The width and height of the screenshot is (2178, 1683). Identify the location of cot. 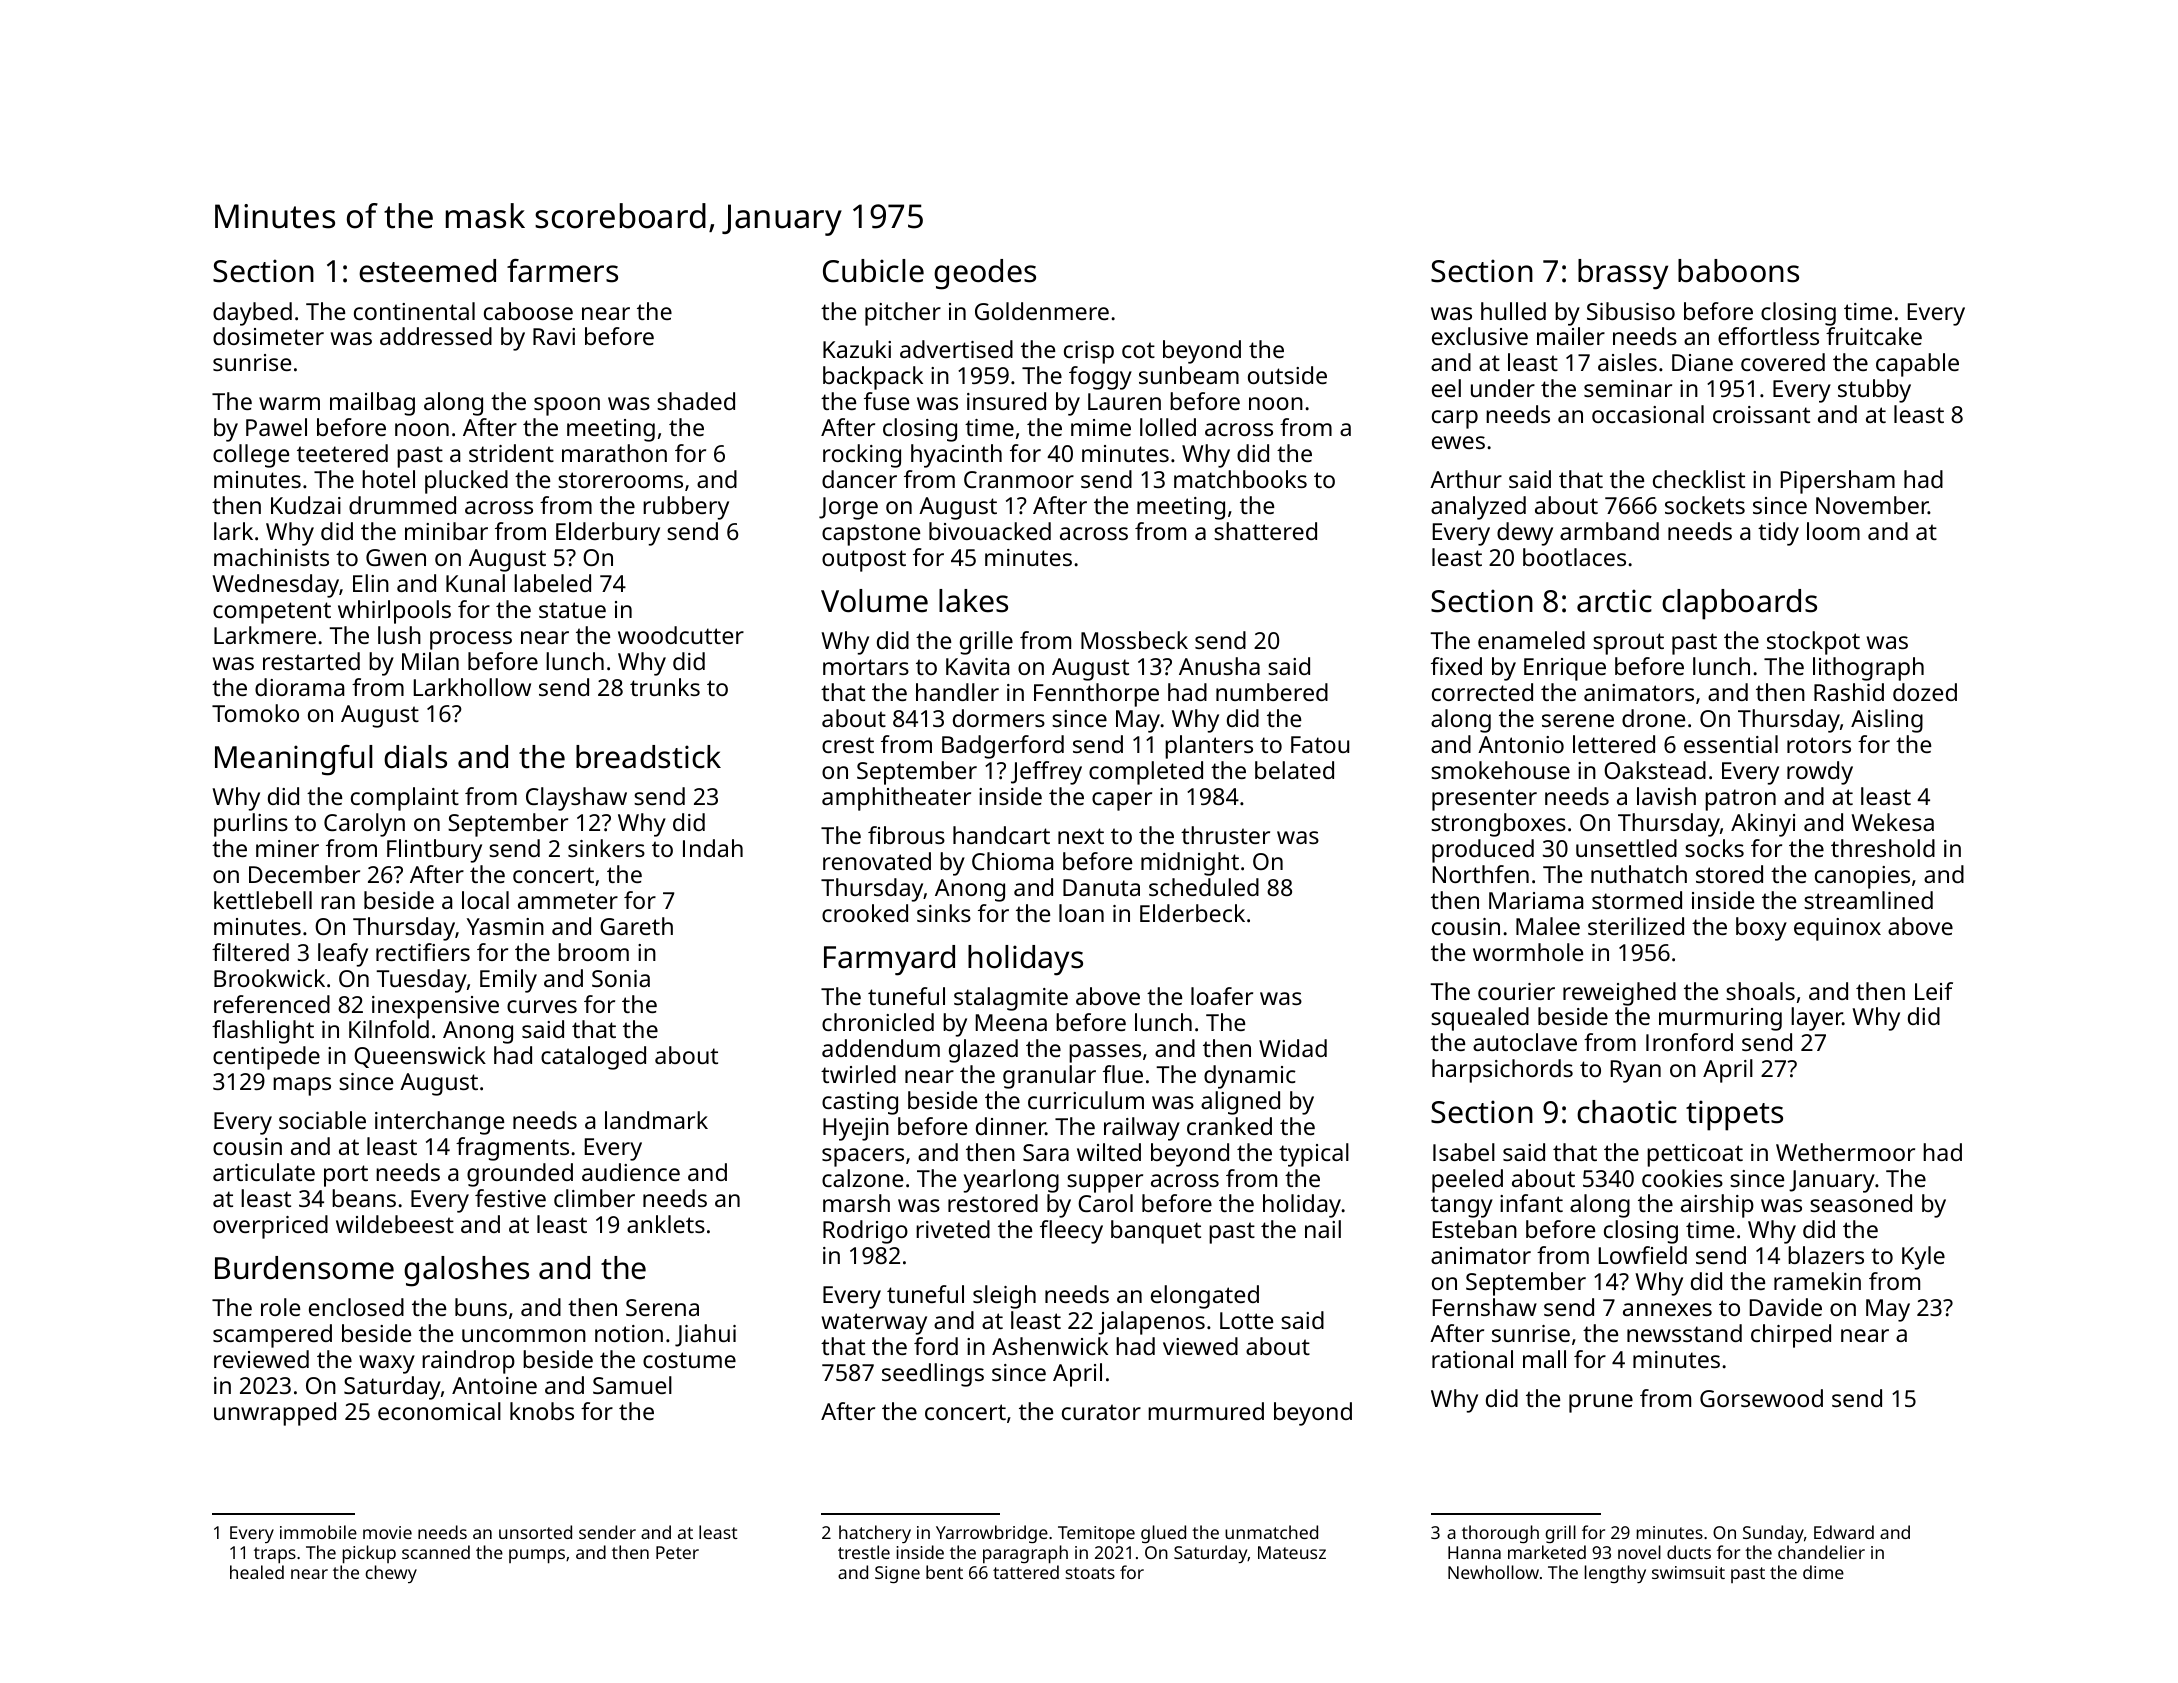
(1138, 350).
